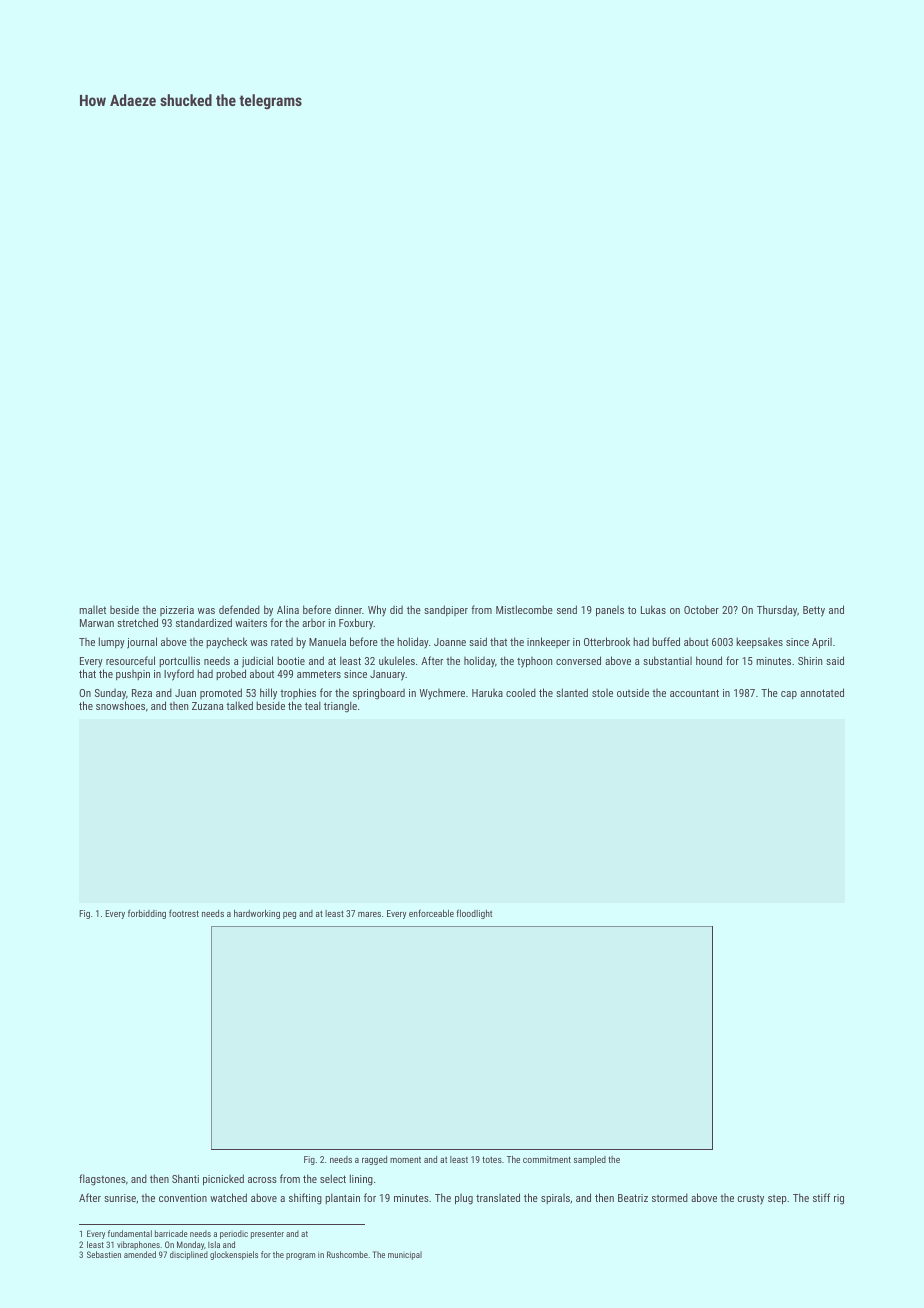 The width and height of the document is (924, 1308). Describe the element at coordinates (97, 623) in the document. I see `Marwan` at that location.
